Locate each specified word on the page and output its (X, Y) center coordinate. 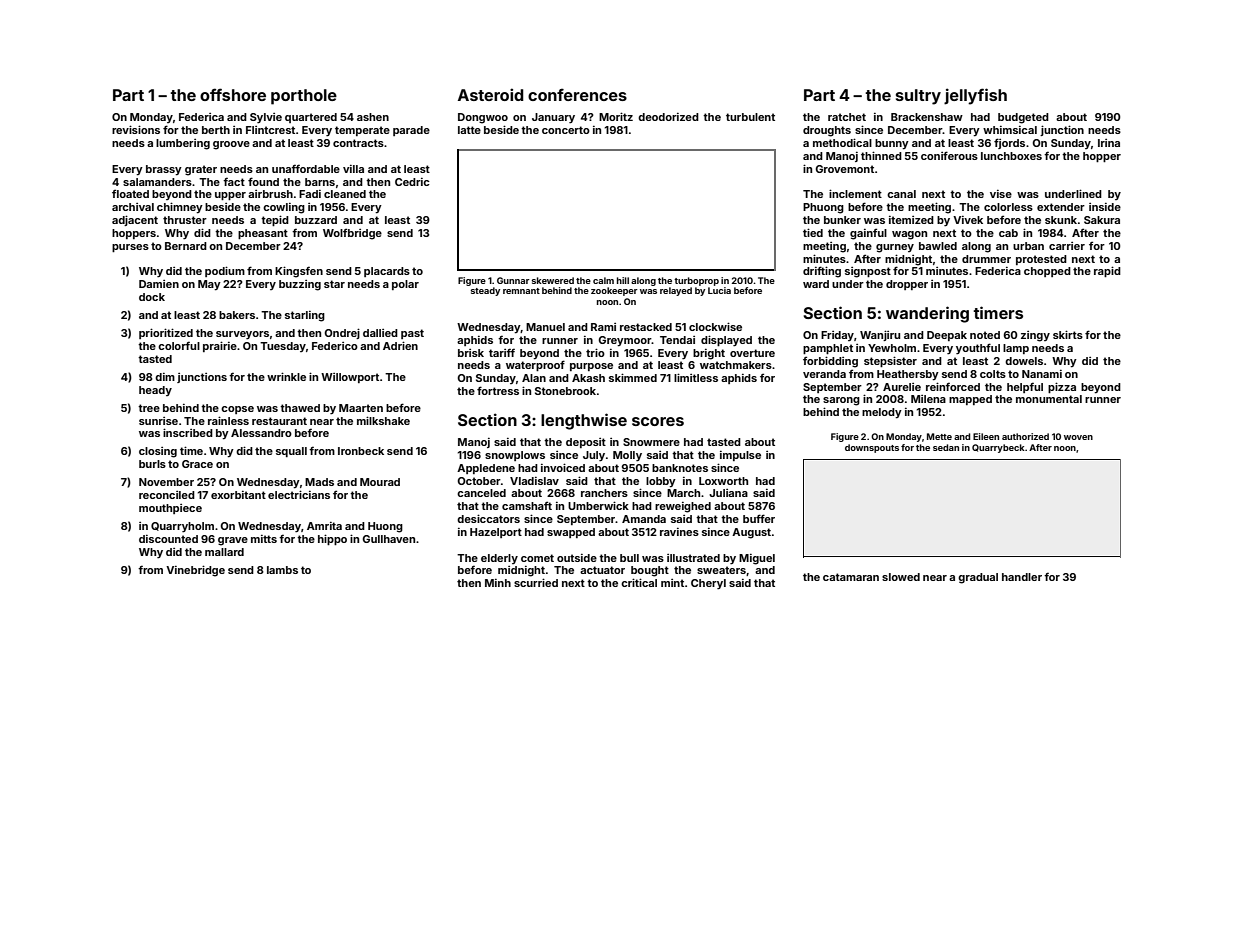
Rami (603, 327)
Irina (1109, 143)
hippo (332, 539)
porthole (304, 97)
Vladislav (534, 481)
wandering (927, 314)
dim (165, 377)
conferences (577, 94)
